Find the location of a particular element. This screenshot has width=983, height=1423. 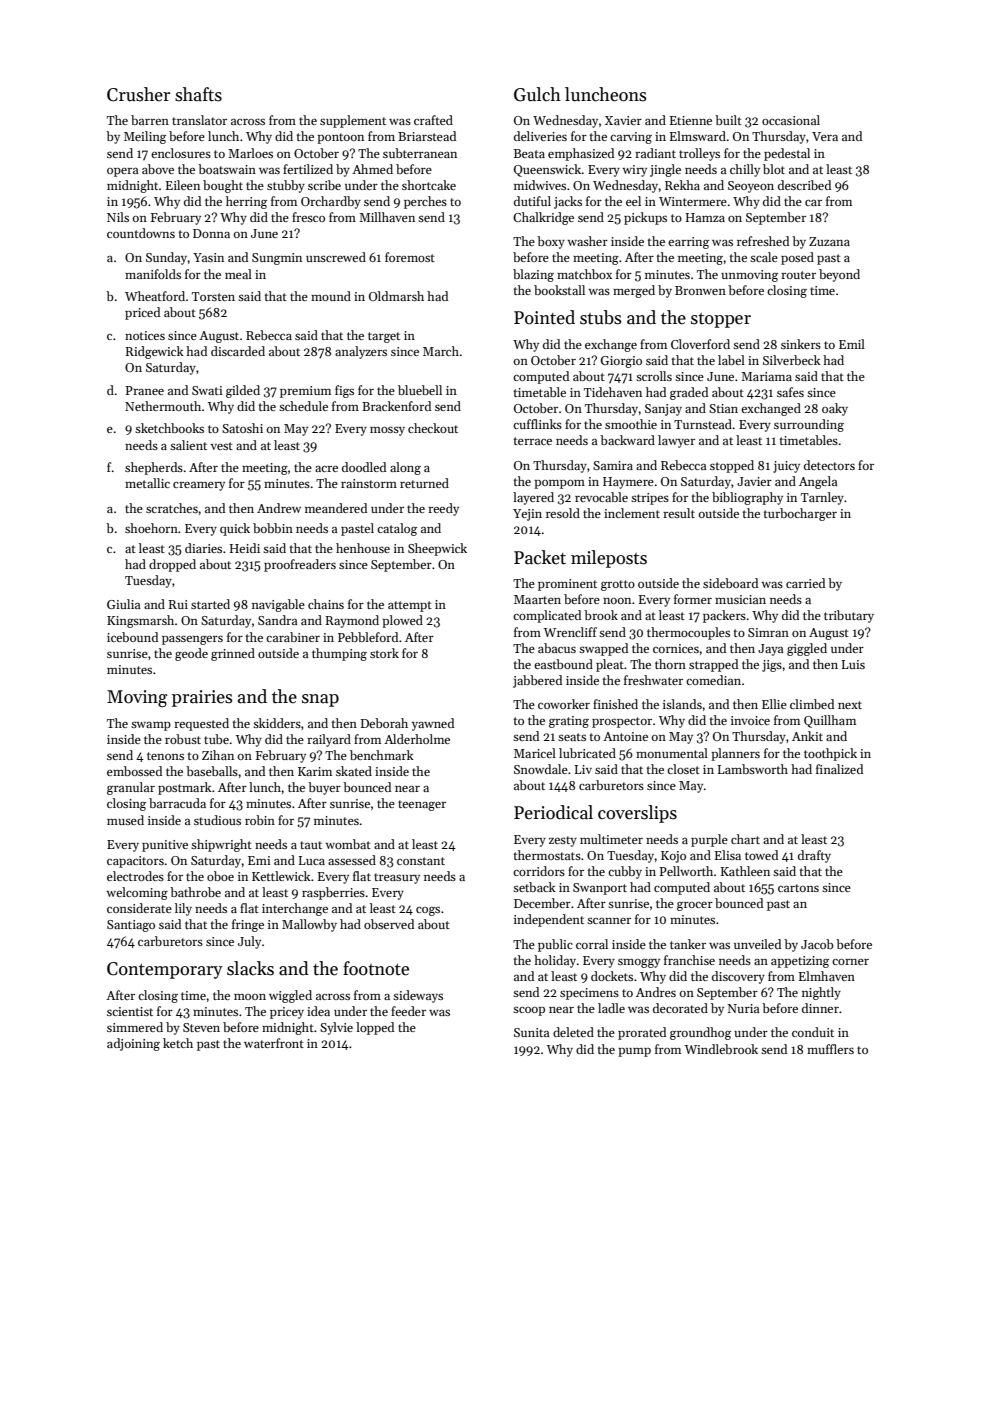

perches is located at coordinates (425, 202).
